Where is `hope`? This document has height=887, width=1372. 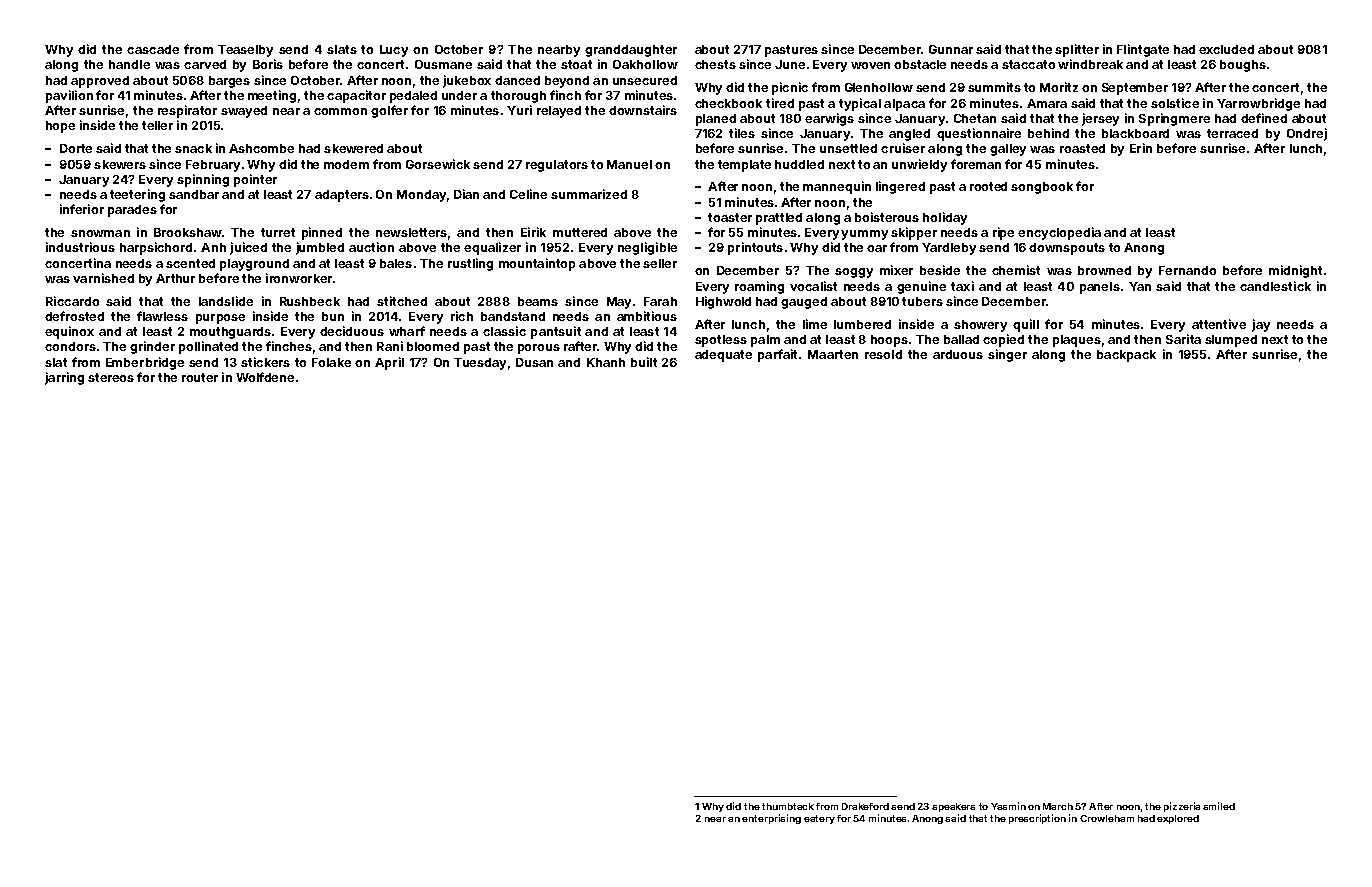
hope is located at coordinates (60, 127).
